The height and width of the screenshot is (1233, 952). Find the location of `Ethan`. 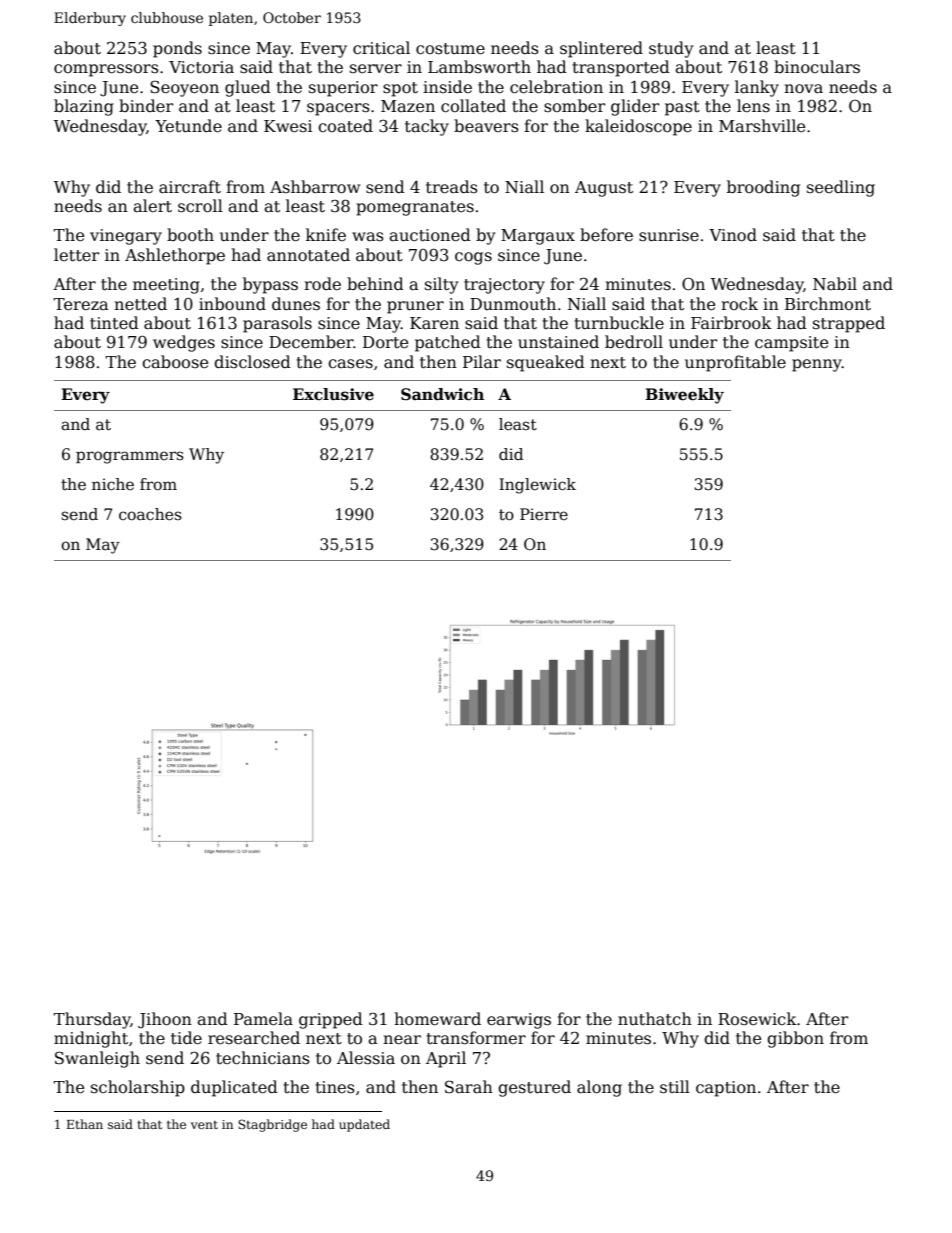

Ethan is located at coordinates (85, 1124).
